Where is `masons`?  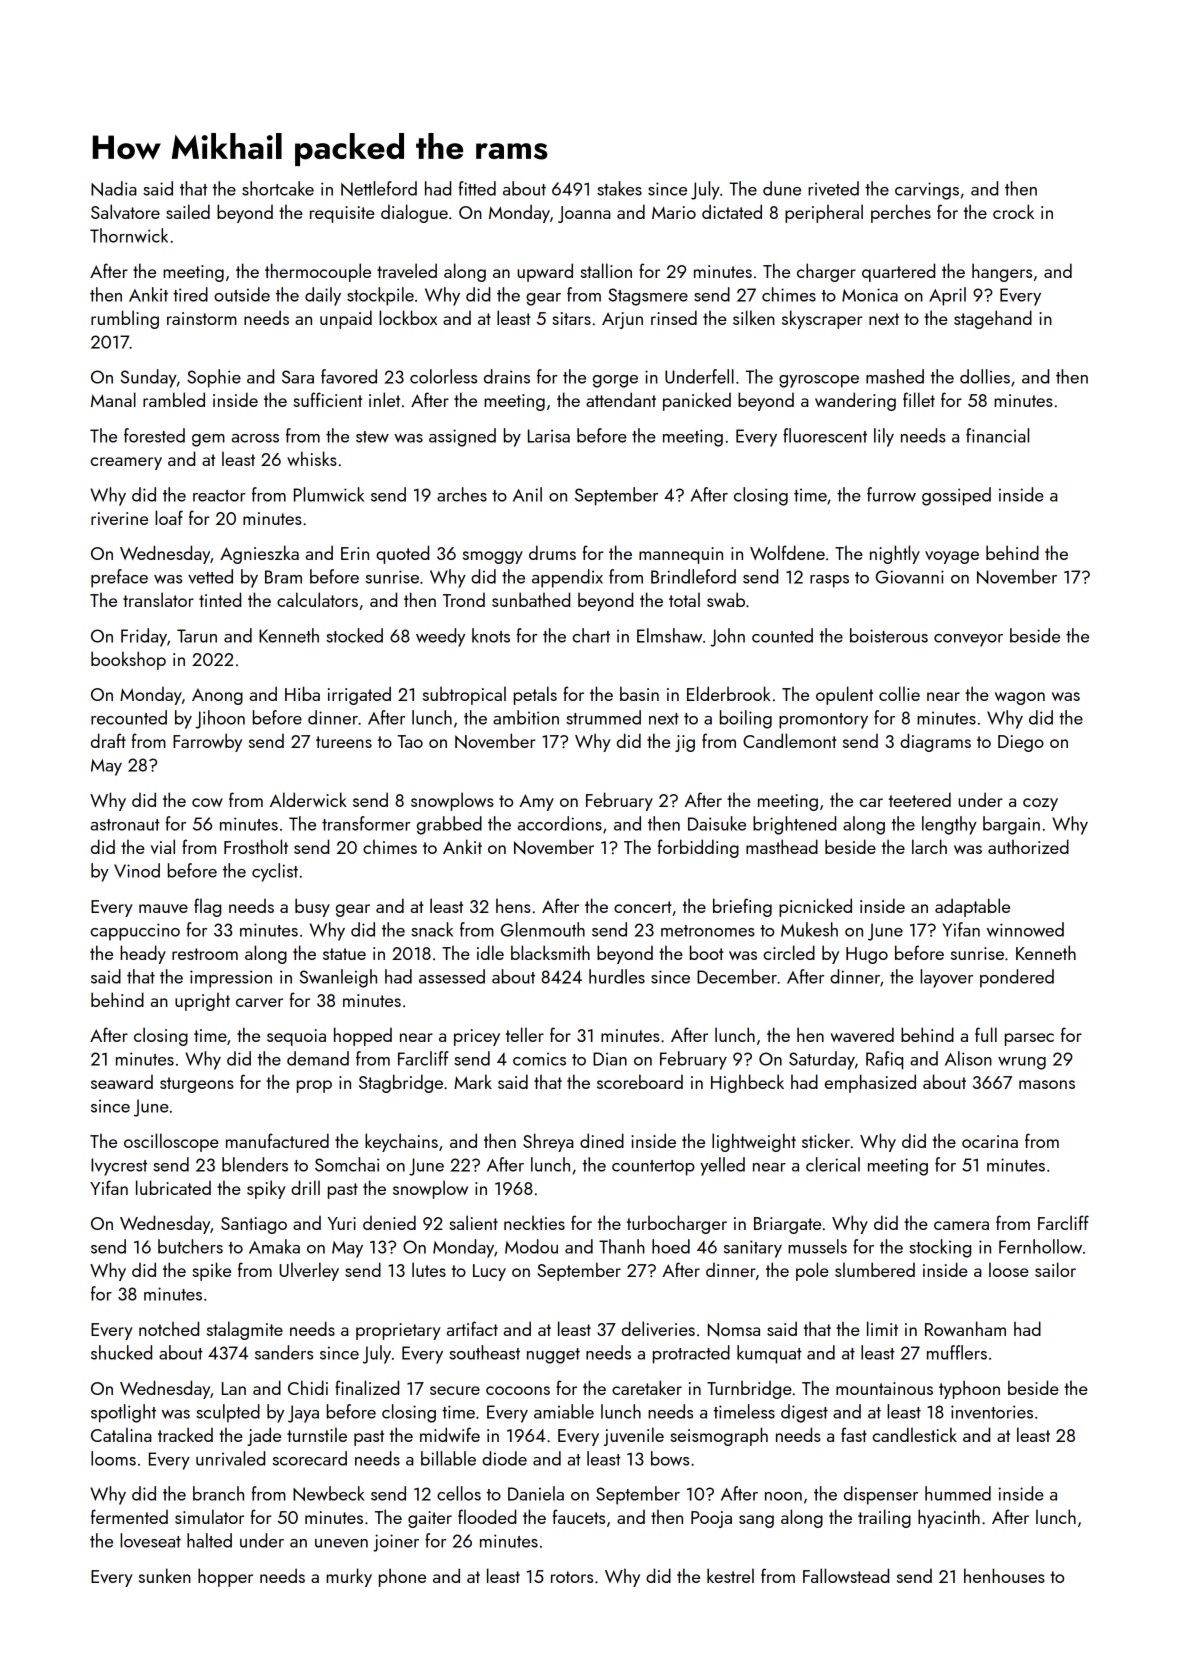
masons is located at coordinates (1047, 1084).
